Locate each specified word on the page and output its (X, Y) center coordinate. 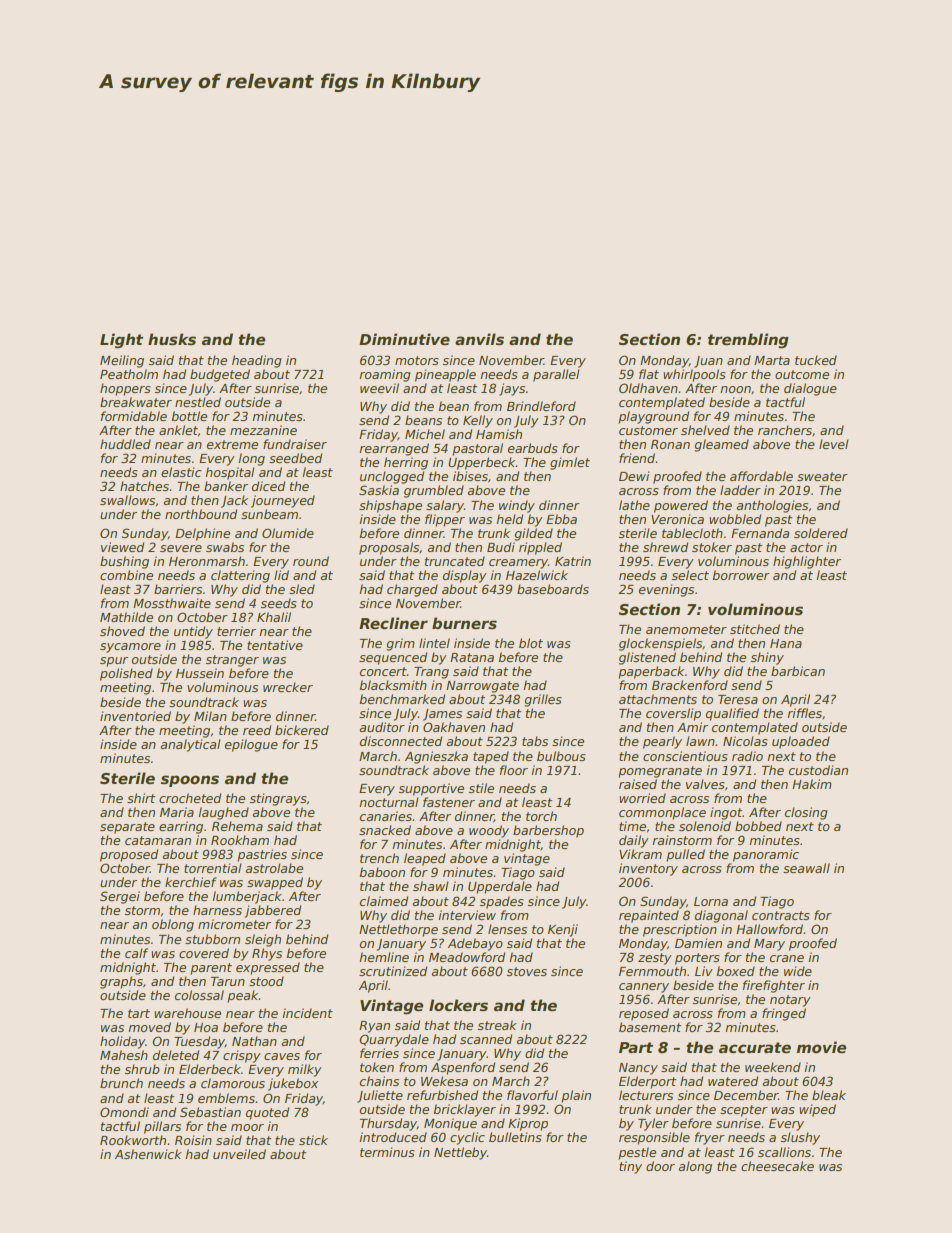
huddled (125, 444)
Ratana (472, 657)
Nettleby (460, 1153)
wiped (817, 1110)
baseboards (553, 589)
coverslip (673, 714)
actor (806, 547)
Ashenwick (148, 1154)
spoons (190, 781)
